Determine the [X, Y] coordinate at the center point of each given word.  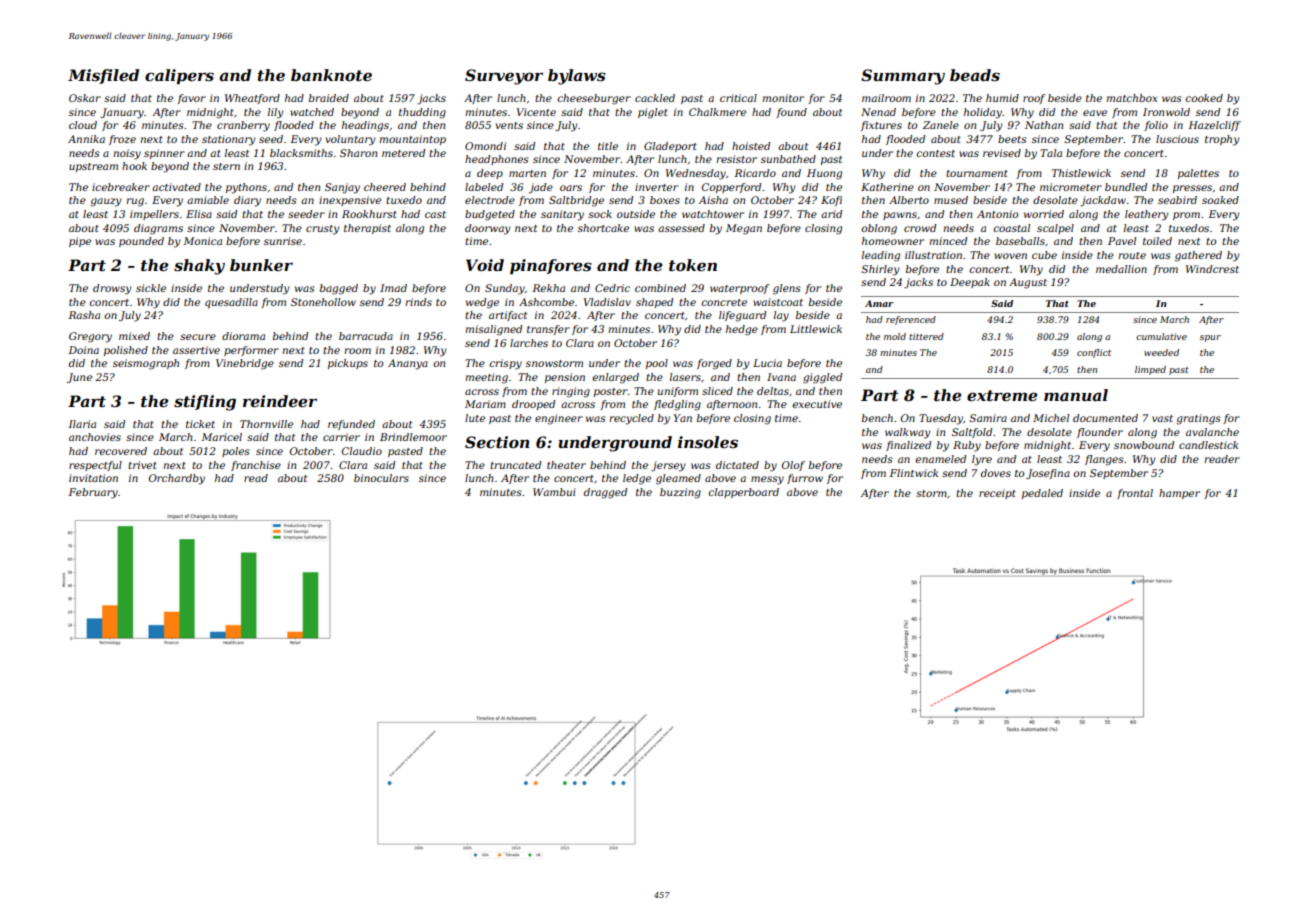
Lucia [767, 363]
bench [877, 418]
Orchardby [177, 479]
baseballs [1020, 241]
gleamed [678, 479]
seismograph [146, 364]
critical [738, 98]
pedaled [1042, 494]
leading [881, 256]
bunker [261, 265]
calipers [179, 77]
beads [975, 75]
